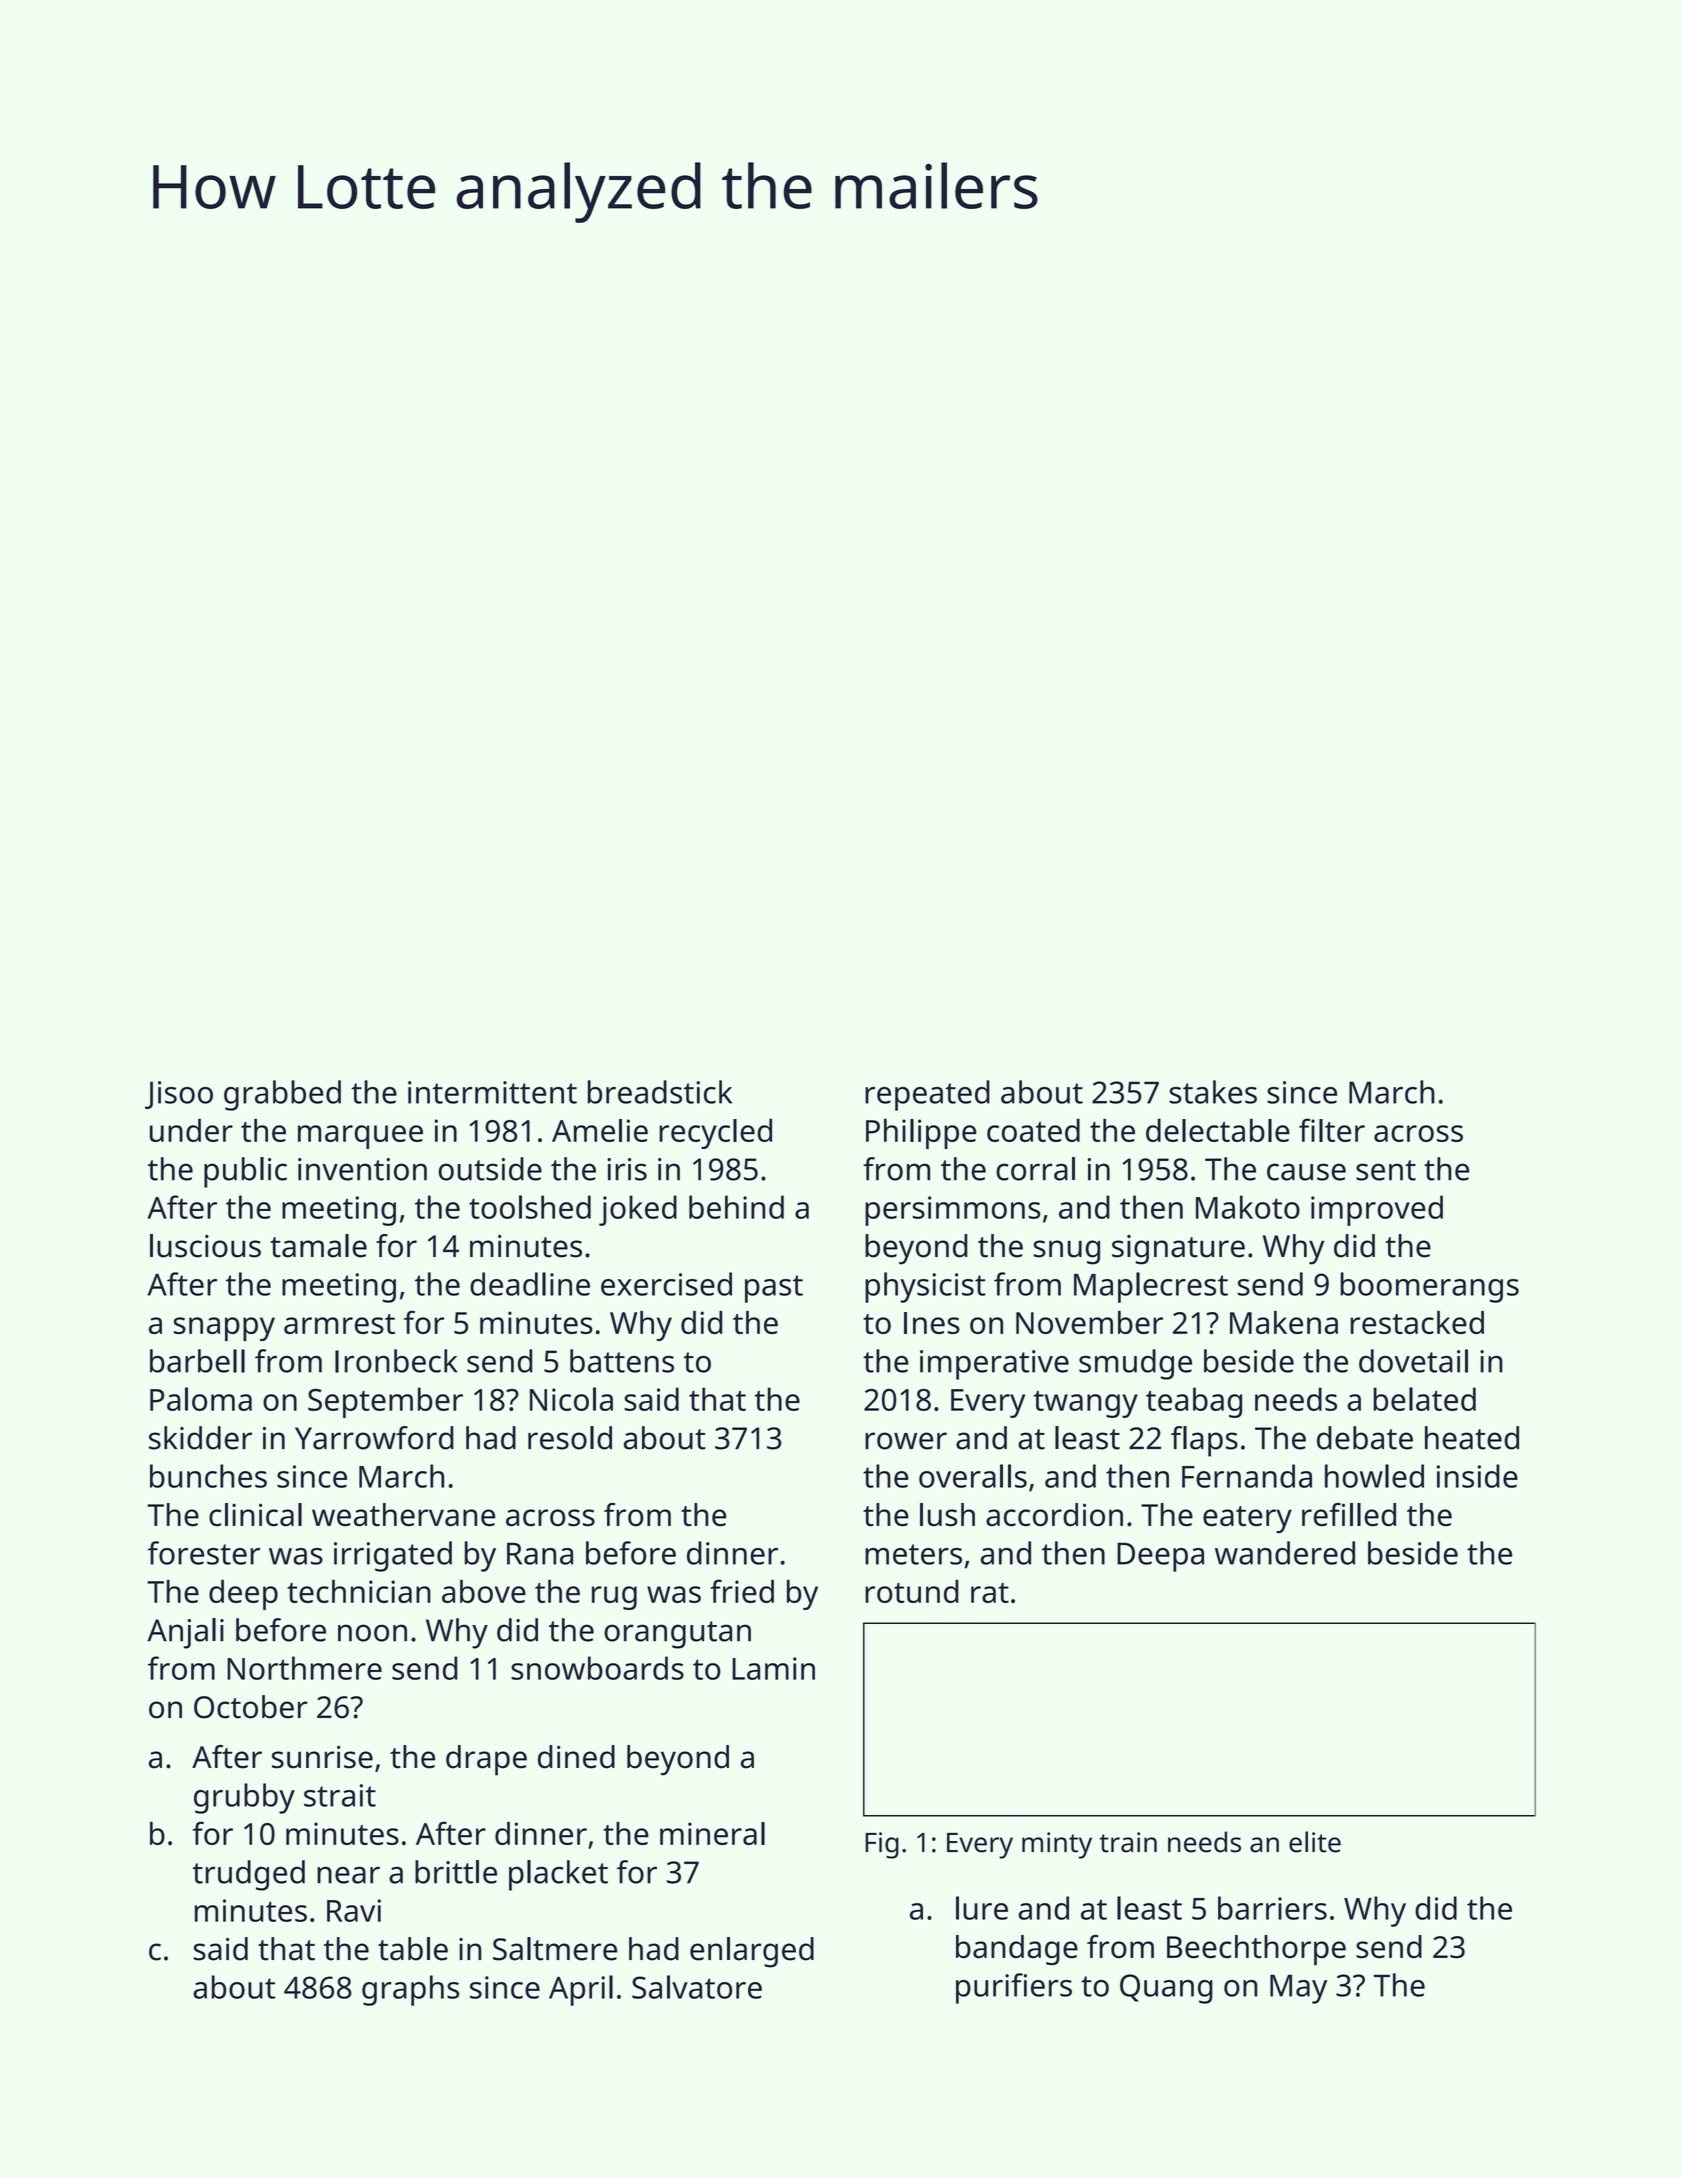  Describe the element at coordinates (570, 1438) in the page. I see `resold` at that location.
